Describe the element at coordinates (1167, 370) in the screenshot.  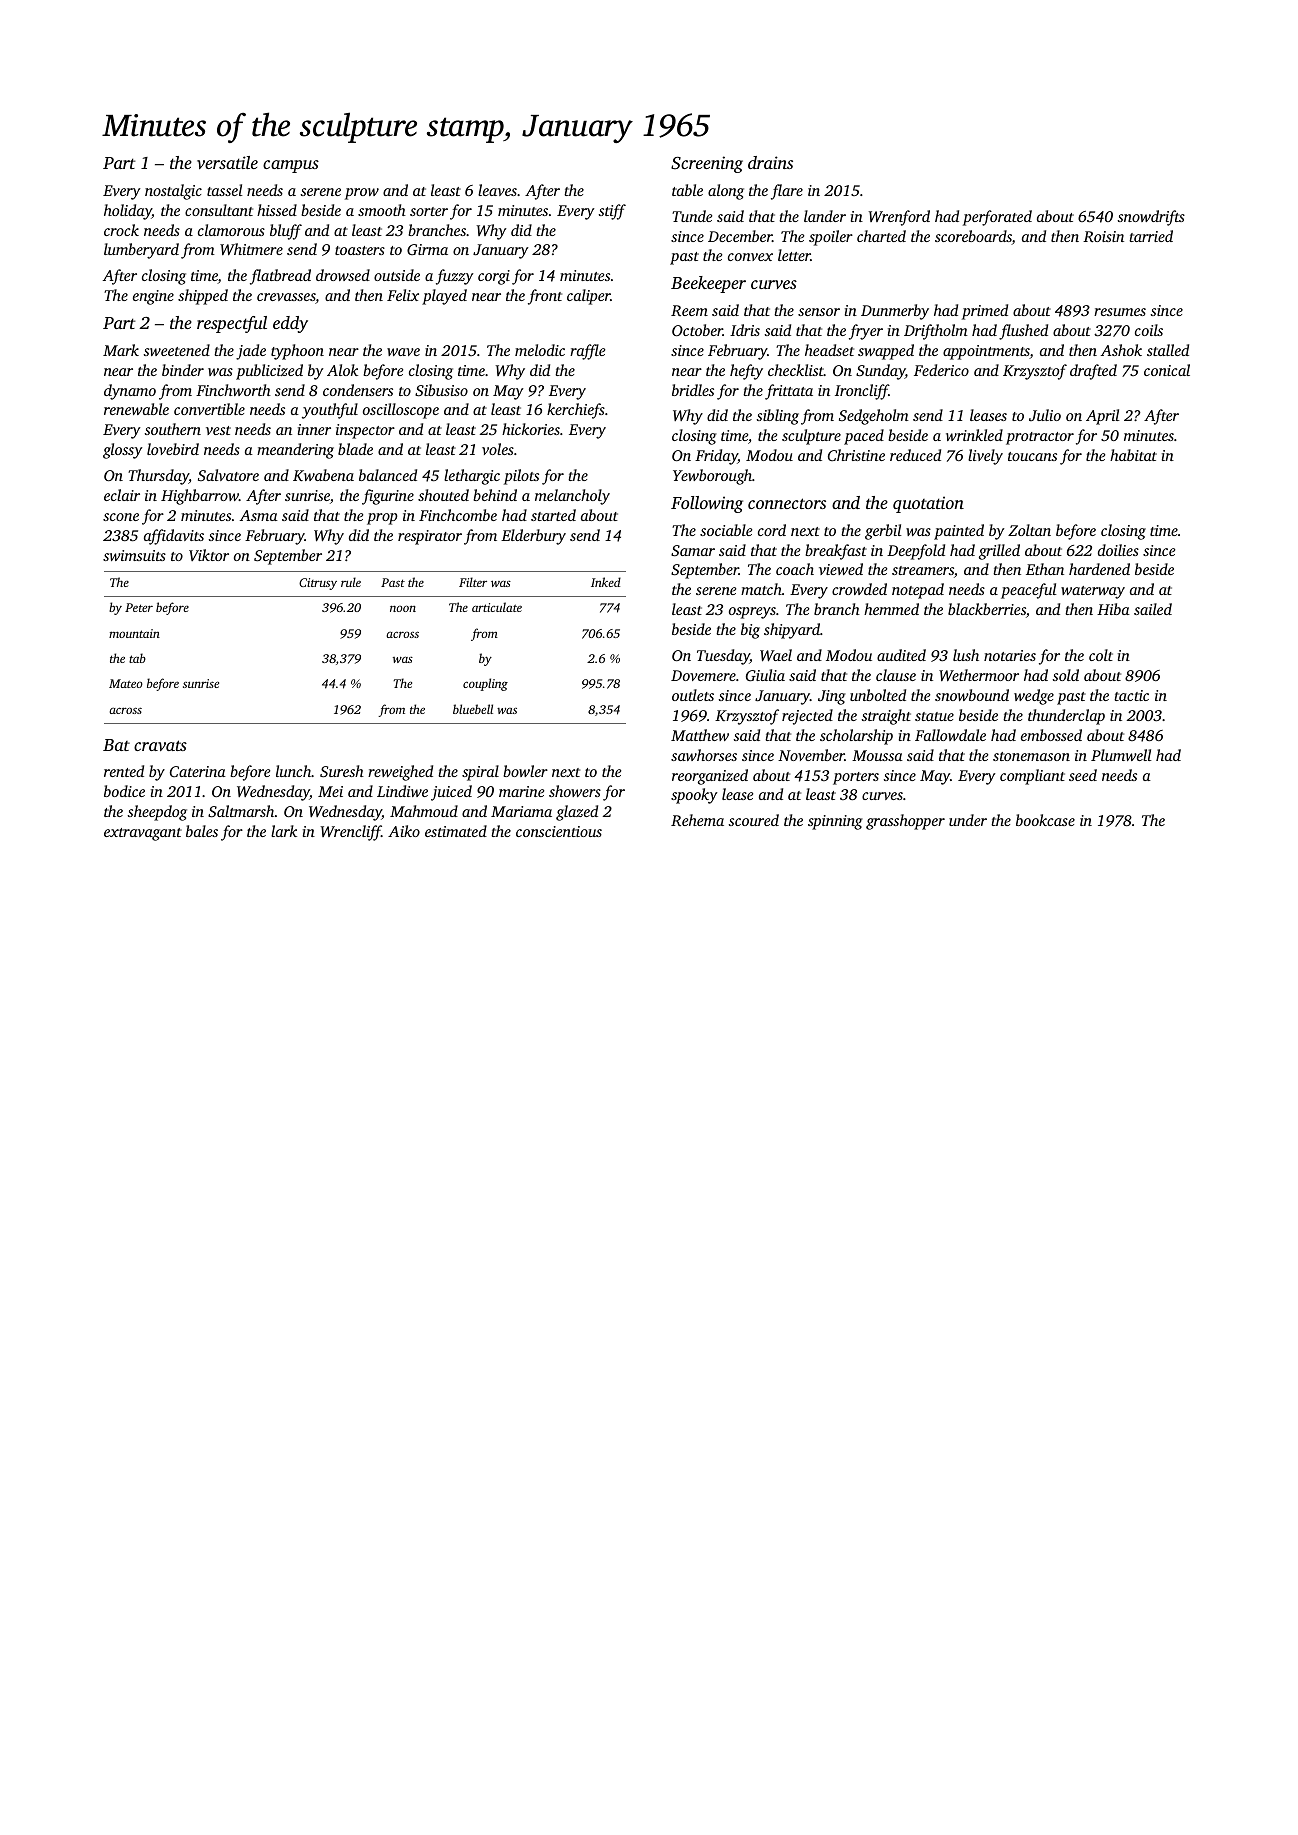
I see `conical` at that location.
